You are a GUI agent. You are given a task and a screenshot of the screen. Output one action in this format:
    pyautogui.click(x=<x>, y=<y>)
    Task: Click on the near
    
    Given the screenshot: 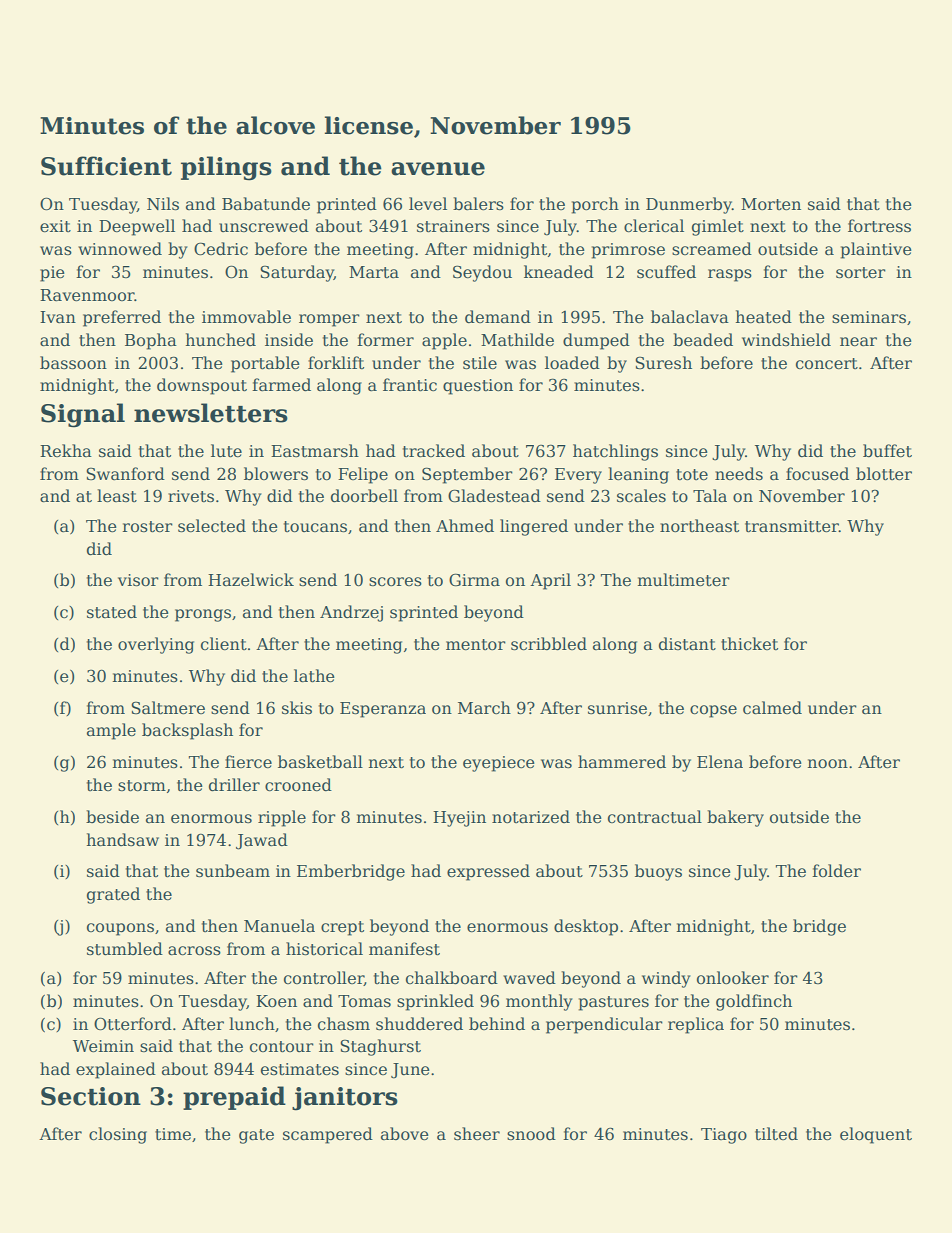 What is the action you would take?
    pyautogui.click(x=858, y=342)
